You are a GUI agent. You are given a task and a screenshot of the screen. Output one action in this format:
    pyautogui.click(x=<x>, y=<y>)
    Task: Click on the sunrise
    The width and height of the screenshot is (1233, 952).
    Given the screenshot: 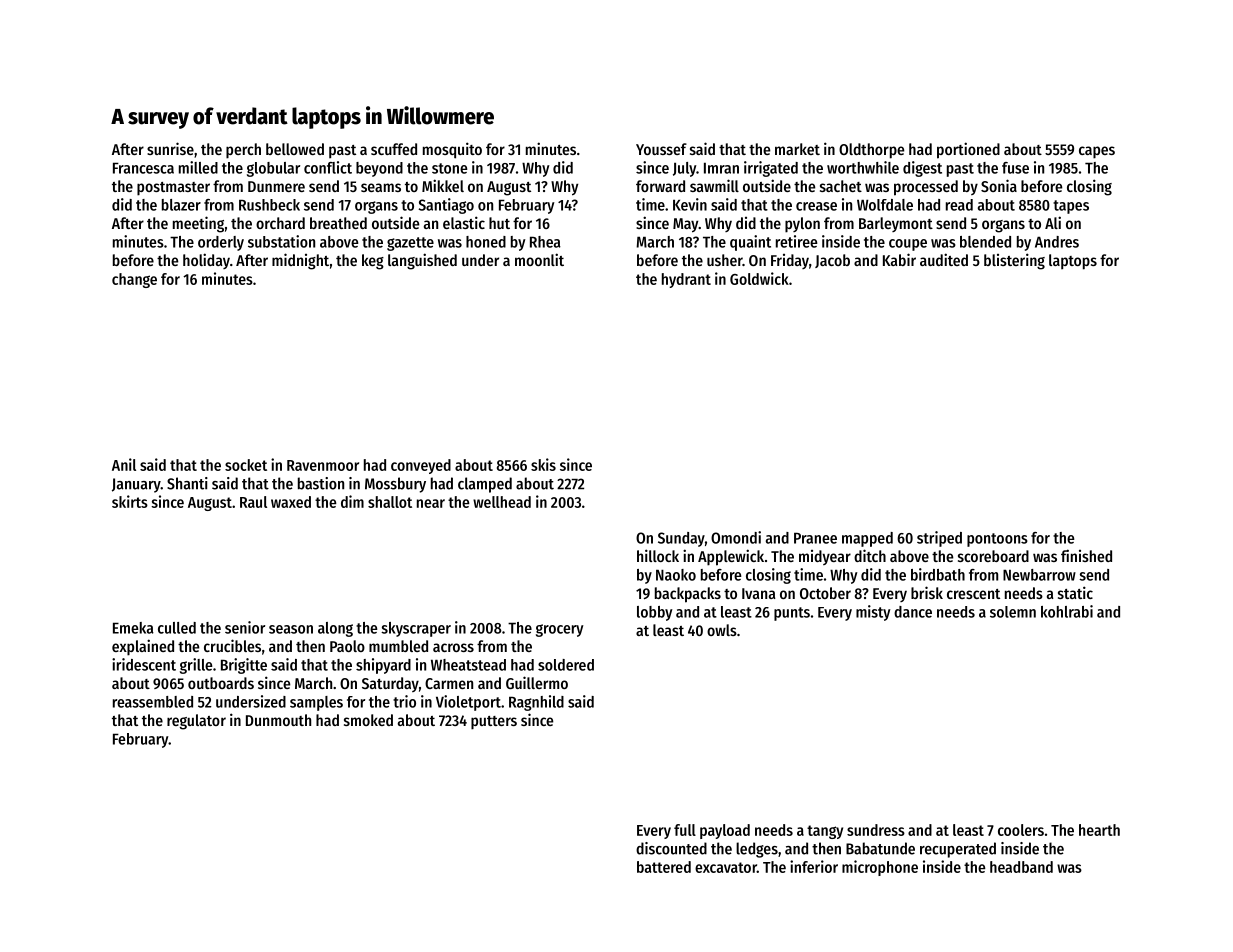 What is the action you would take?
    pyautogui.click(x=170, y=148)
